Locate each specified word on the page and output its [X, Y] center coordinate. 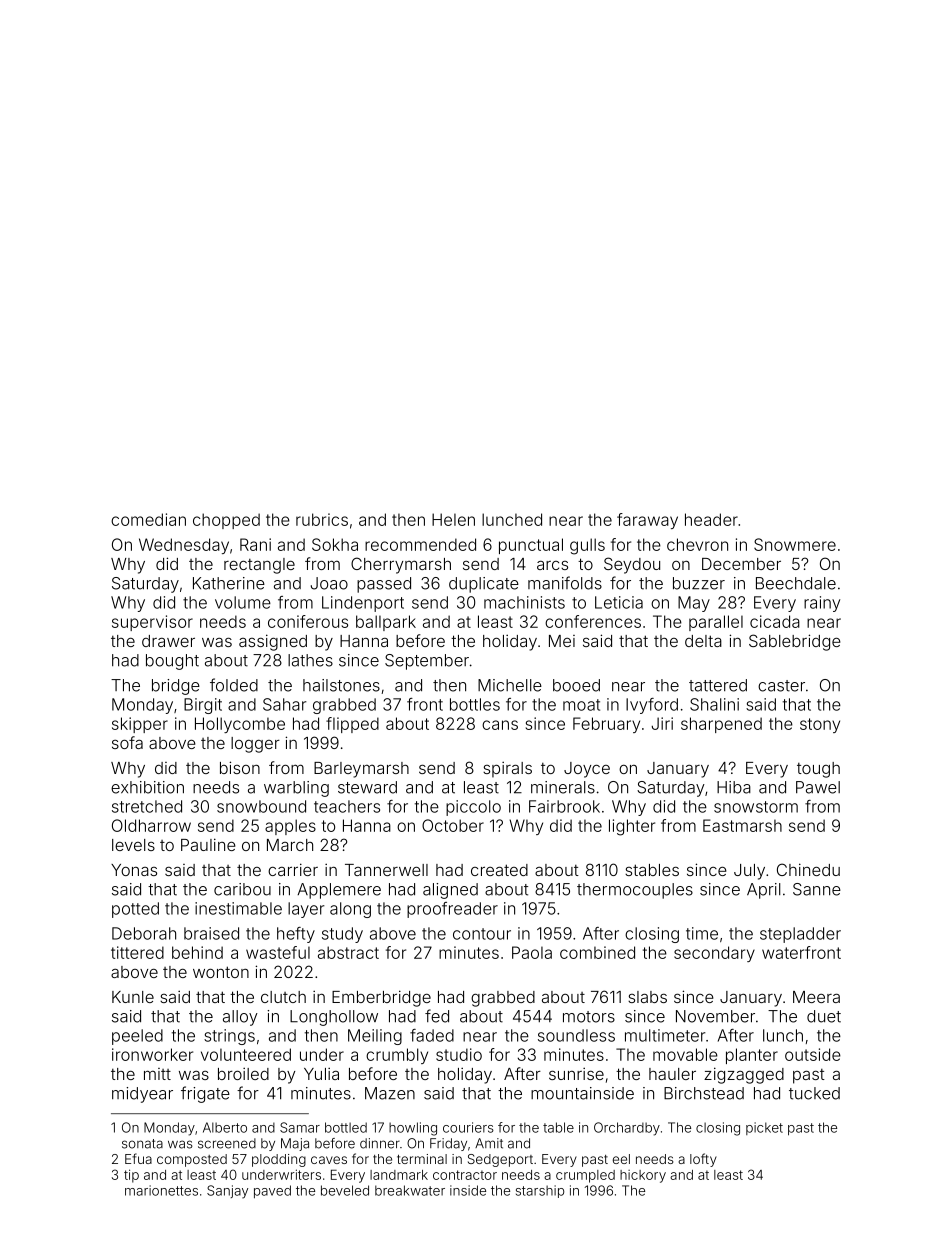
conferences [593, 621]
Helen [453, 519]
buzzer [699, 583]
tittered [137, 952]
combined [597, 952]
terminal [422, 1159]
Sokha [335, 544]
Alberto [225, 1127]
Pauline [208, 844]
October [453, 825]
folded [234, 685]
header [711, 519]
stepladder [800, 935]
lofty [703, 1160]
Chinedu [808, 869]
